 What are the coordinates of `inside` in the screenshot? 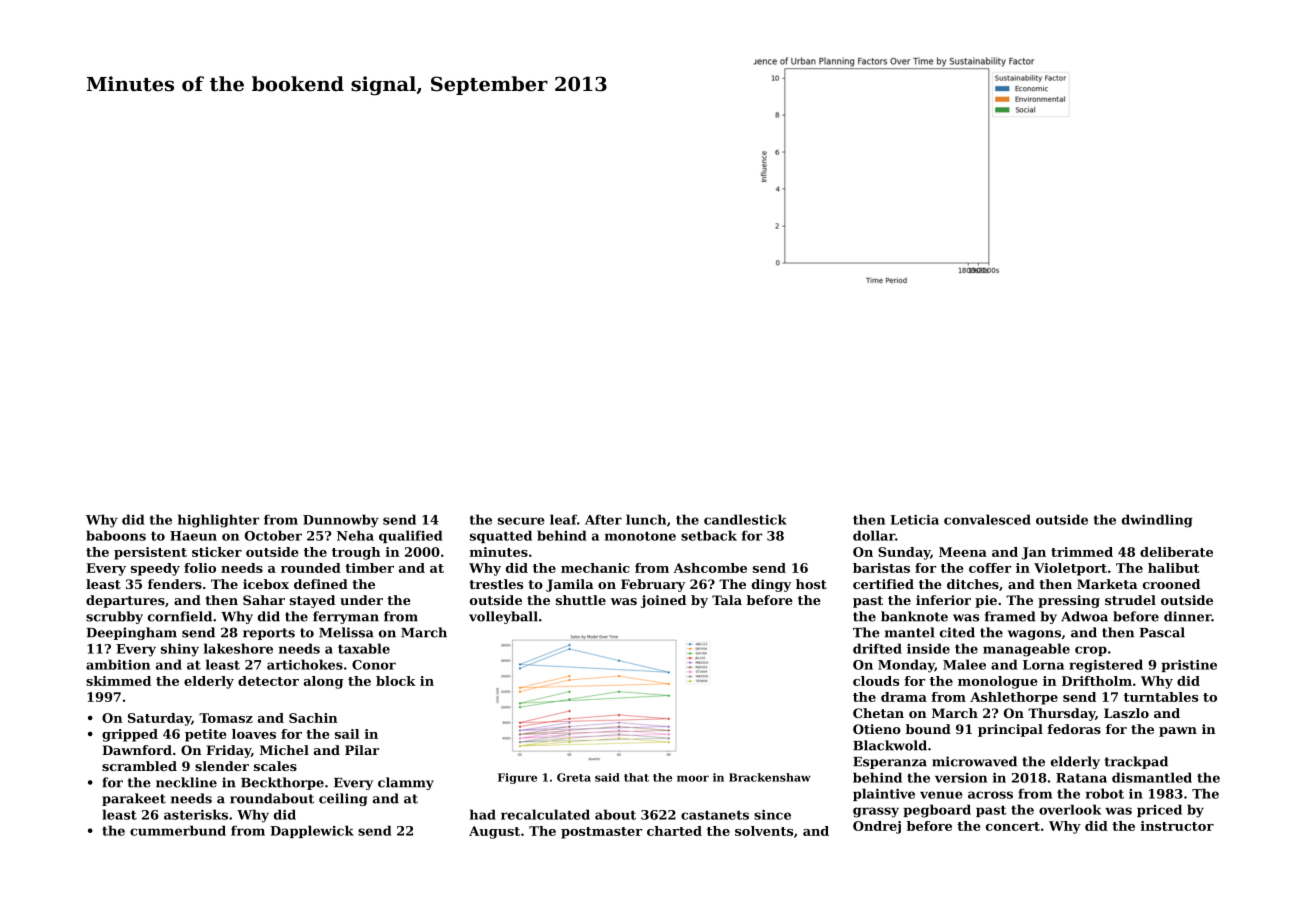 It's located at (928, 648).
